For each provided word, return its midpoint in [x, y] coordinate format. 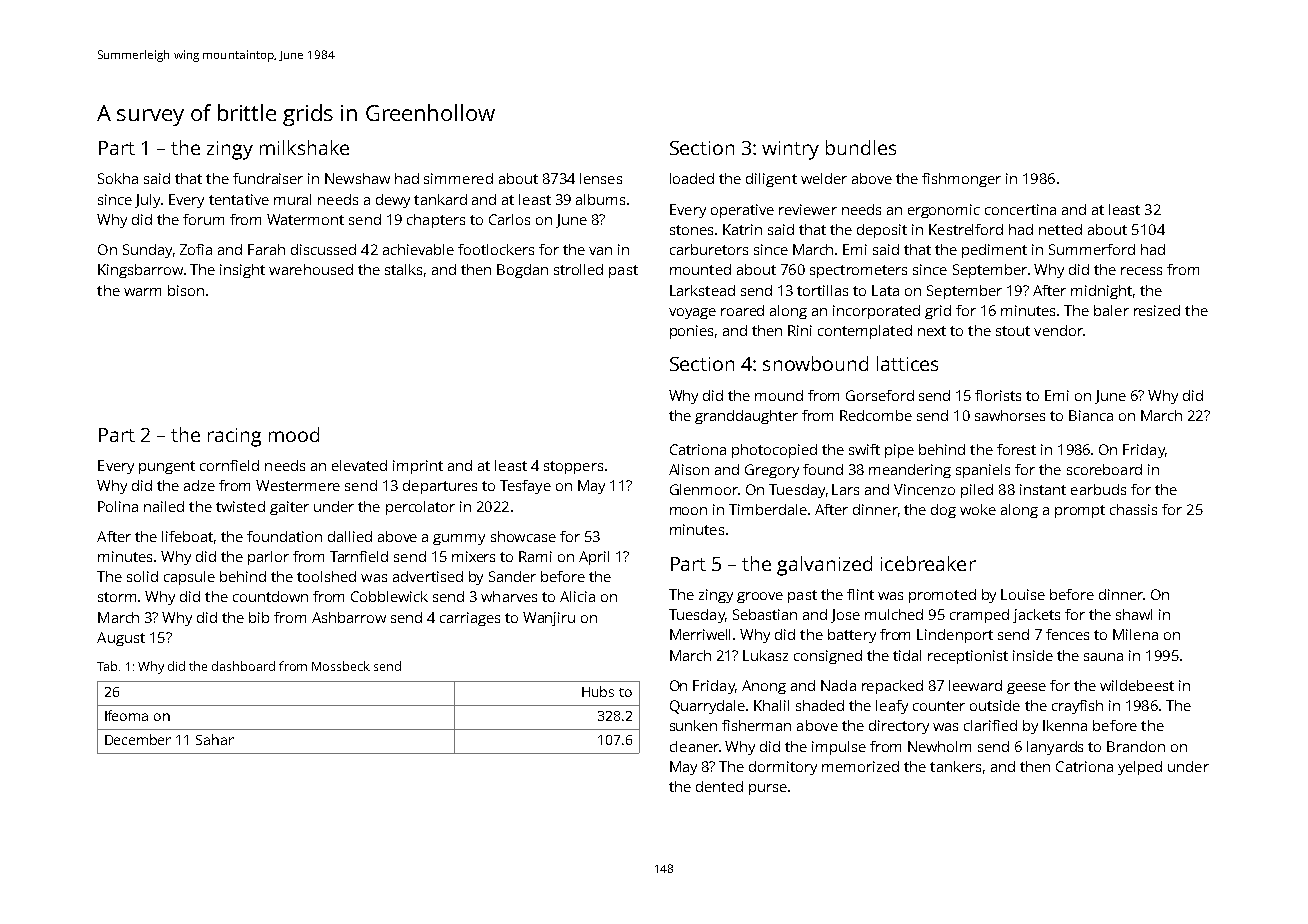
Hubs [598, 691]
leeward [975, 685]
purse [768, 789]
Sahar [215, 739]
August [121, 639]
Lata [885, 290]
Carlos [509, 219]
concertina [1020, 209]
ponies [691, 332]
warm [142, 292]
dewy [393, 201]
